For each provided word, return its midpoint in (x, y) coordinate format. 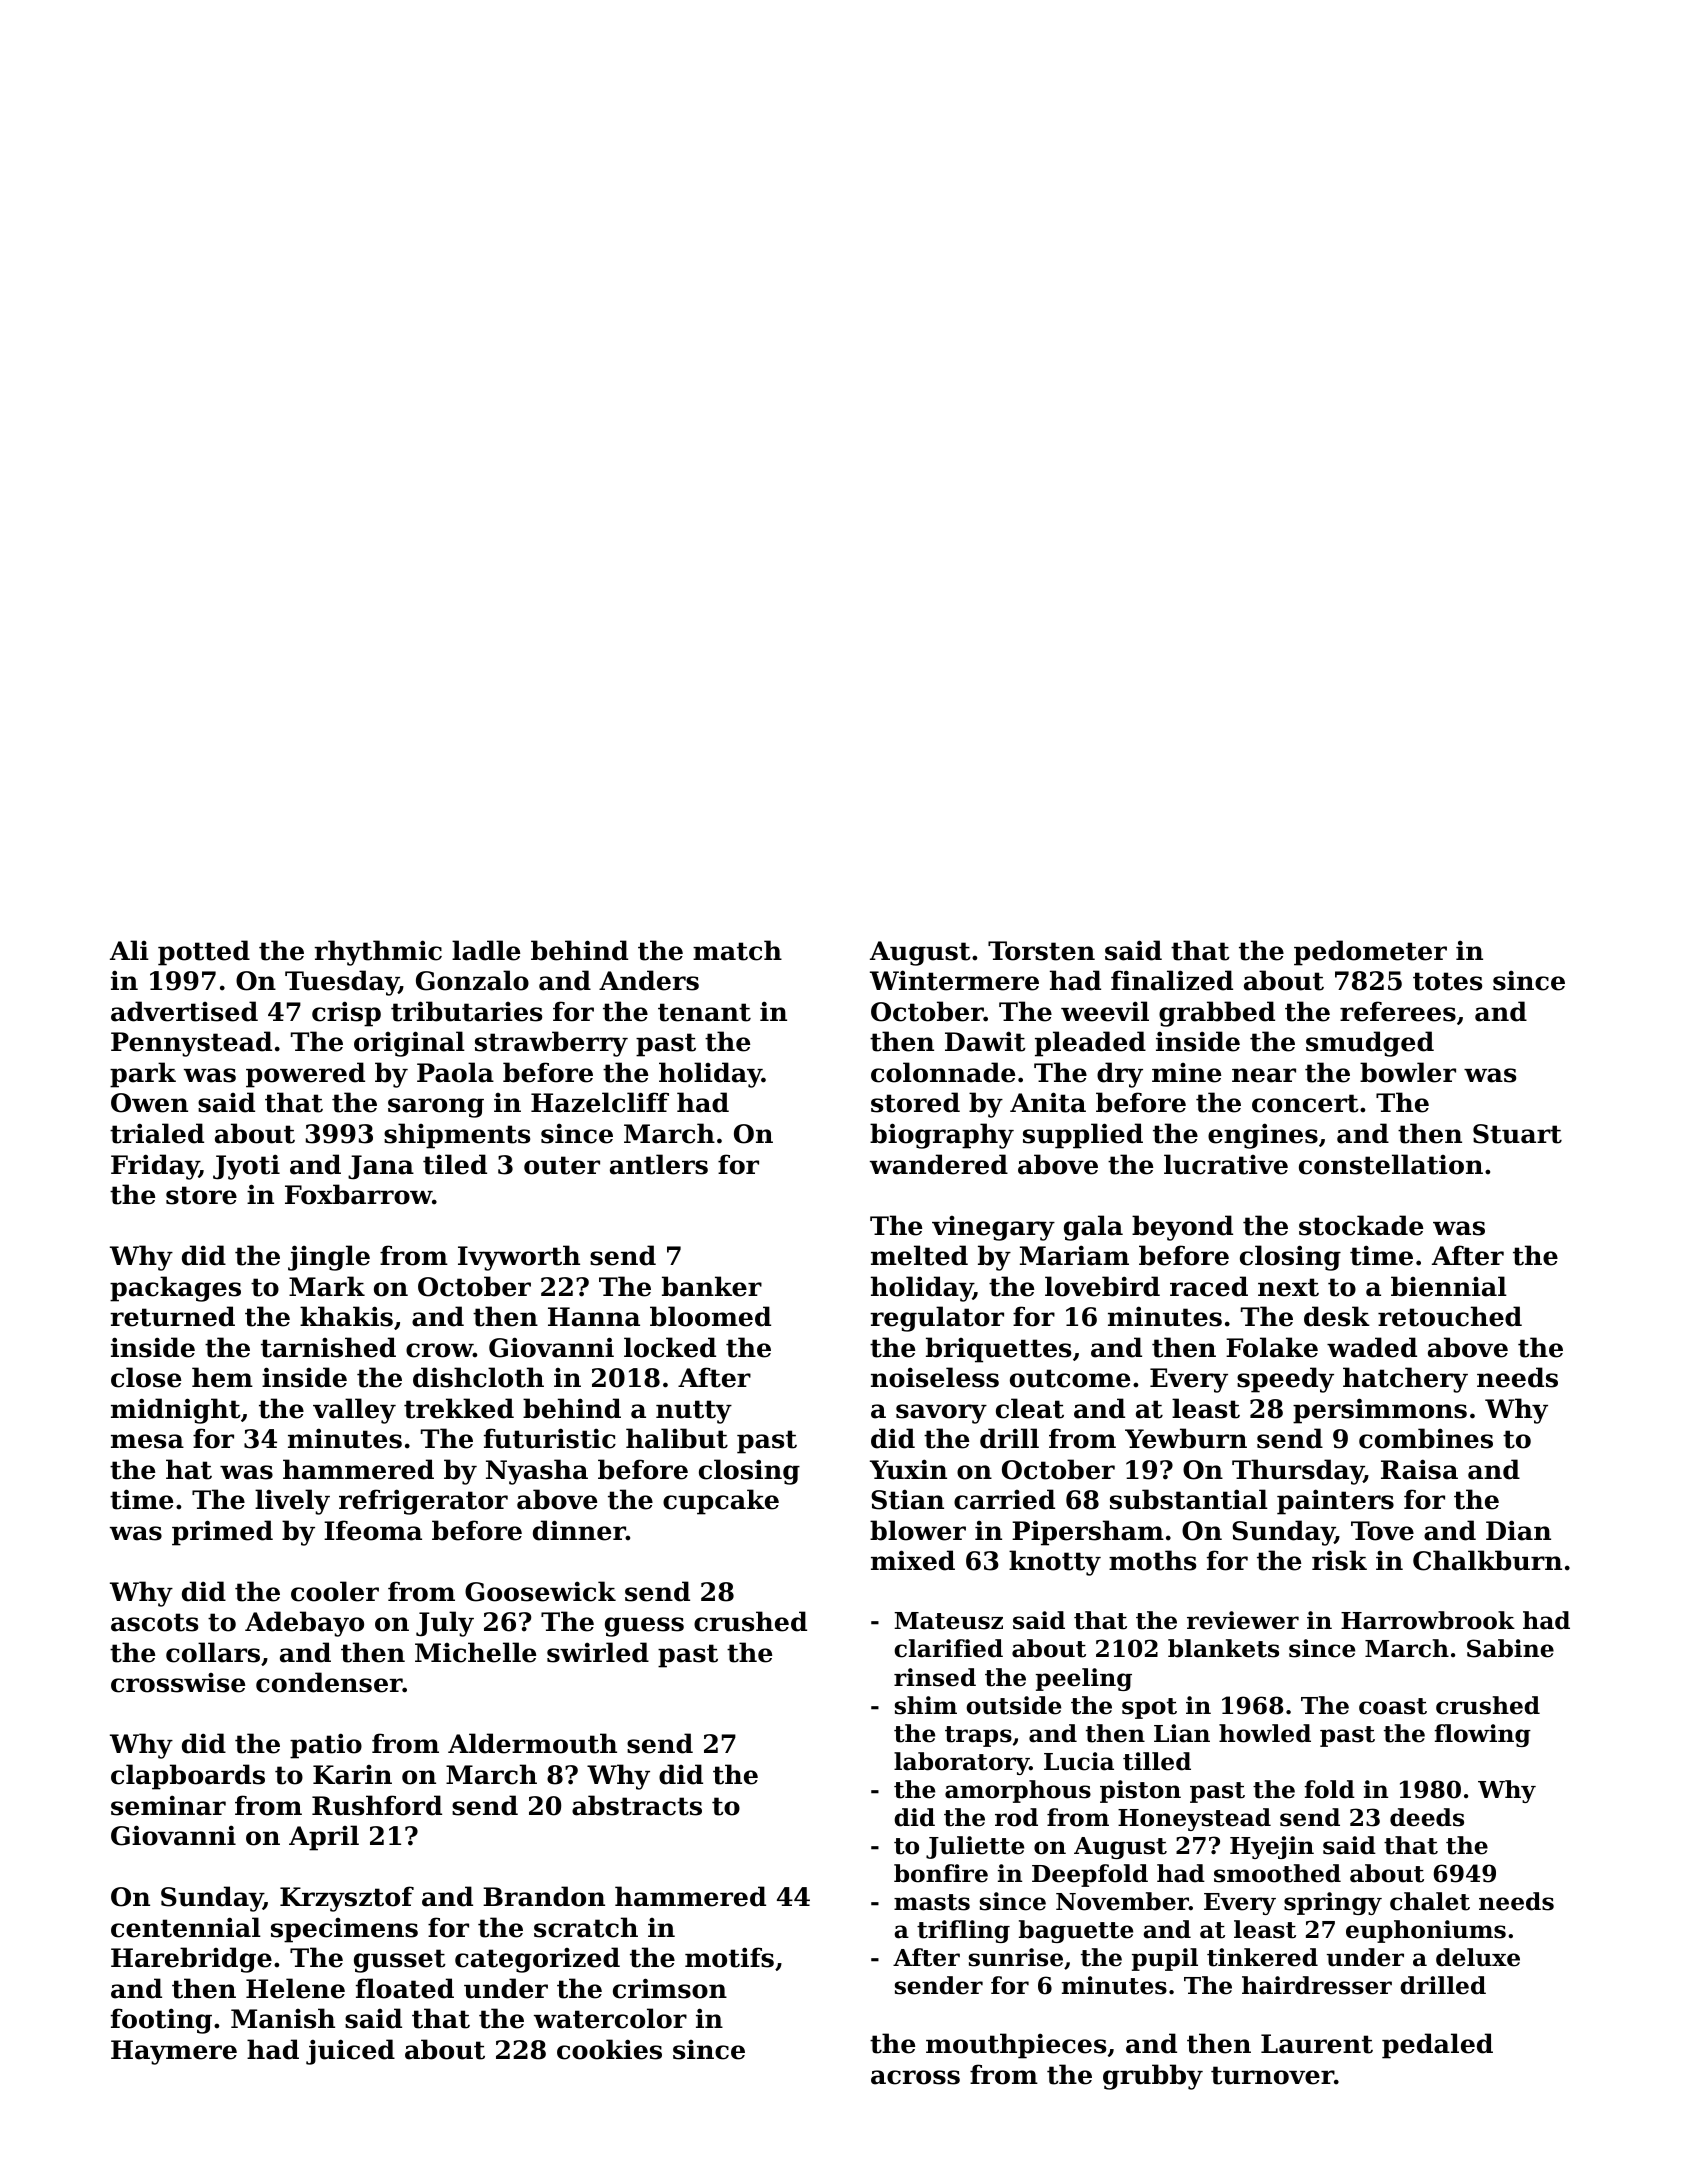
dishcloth (478, 1377)
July (445, 1624)
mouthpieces (1016, 2046)
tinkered (1262, 1957)
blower (918, 1530)
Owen (149, 1103)
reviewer (1243, 1620)
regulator (937, 1319)
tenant (704, 1012)
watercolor (610, 2018)
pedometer (1370, 953)
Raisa (1419, 1469)
